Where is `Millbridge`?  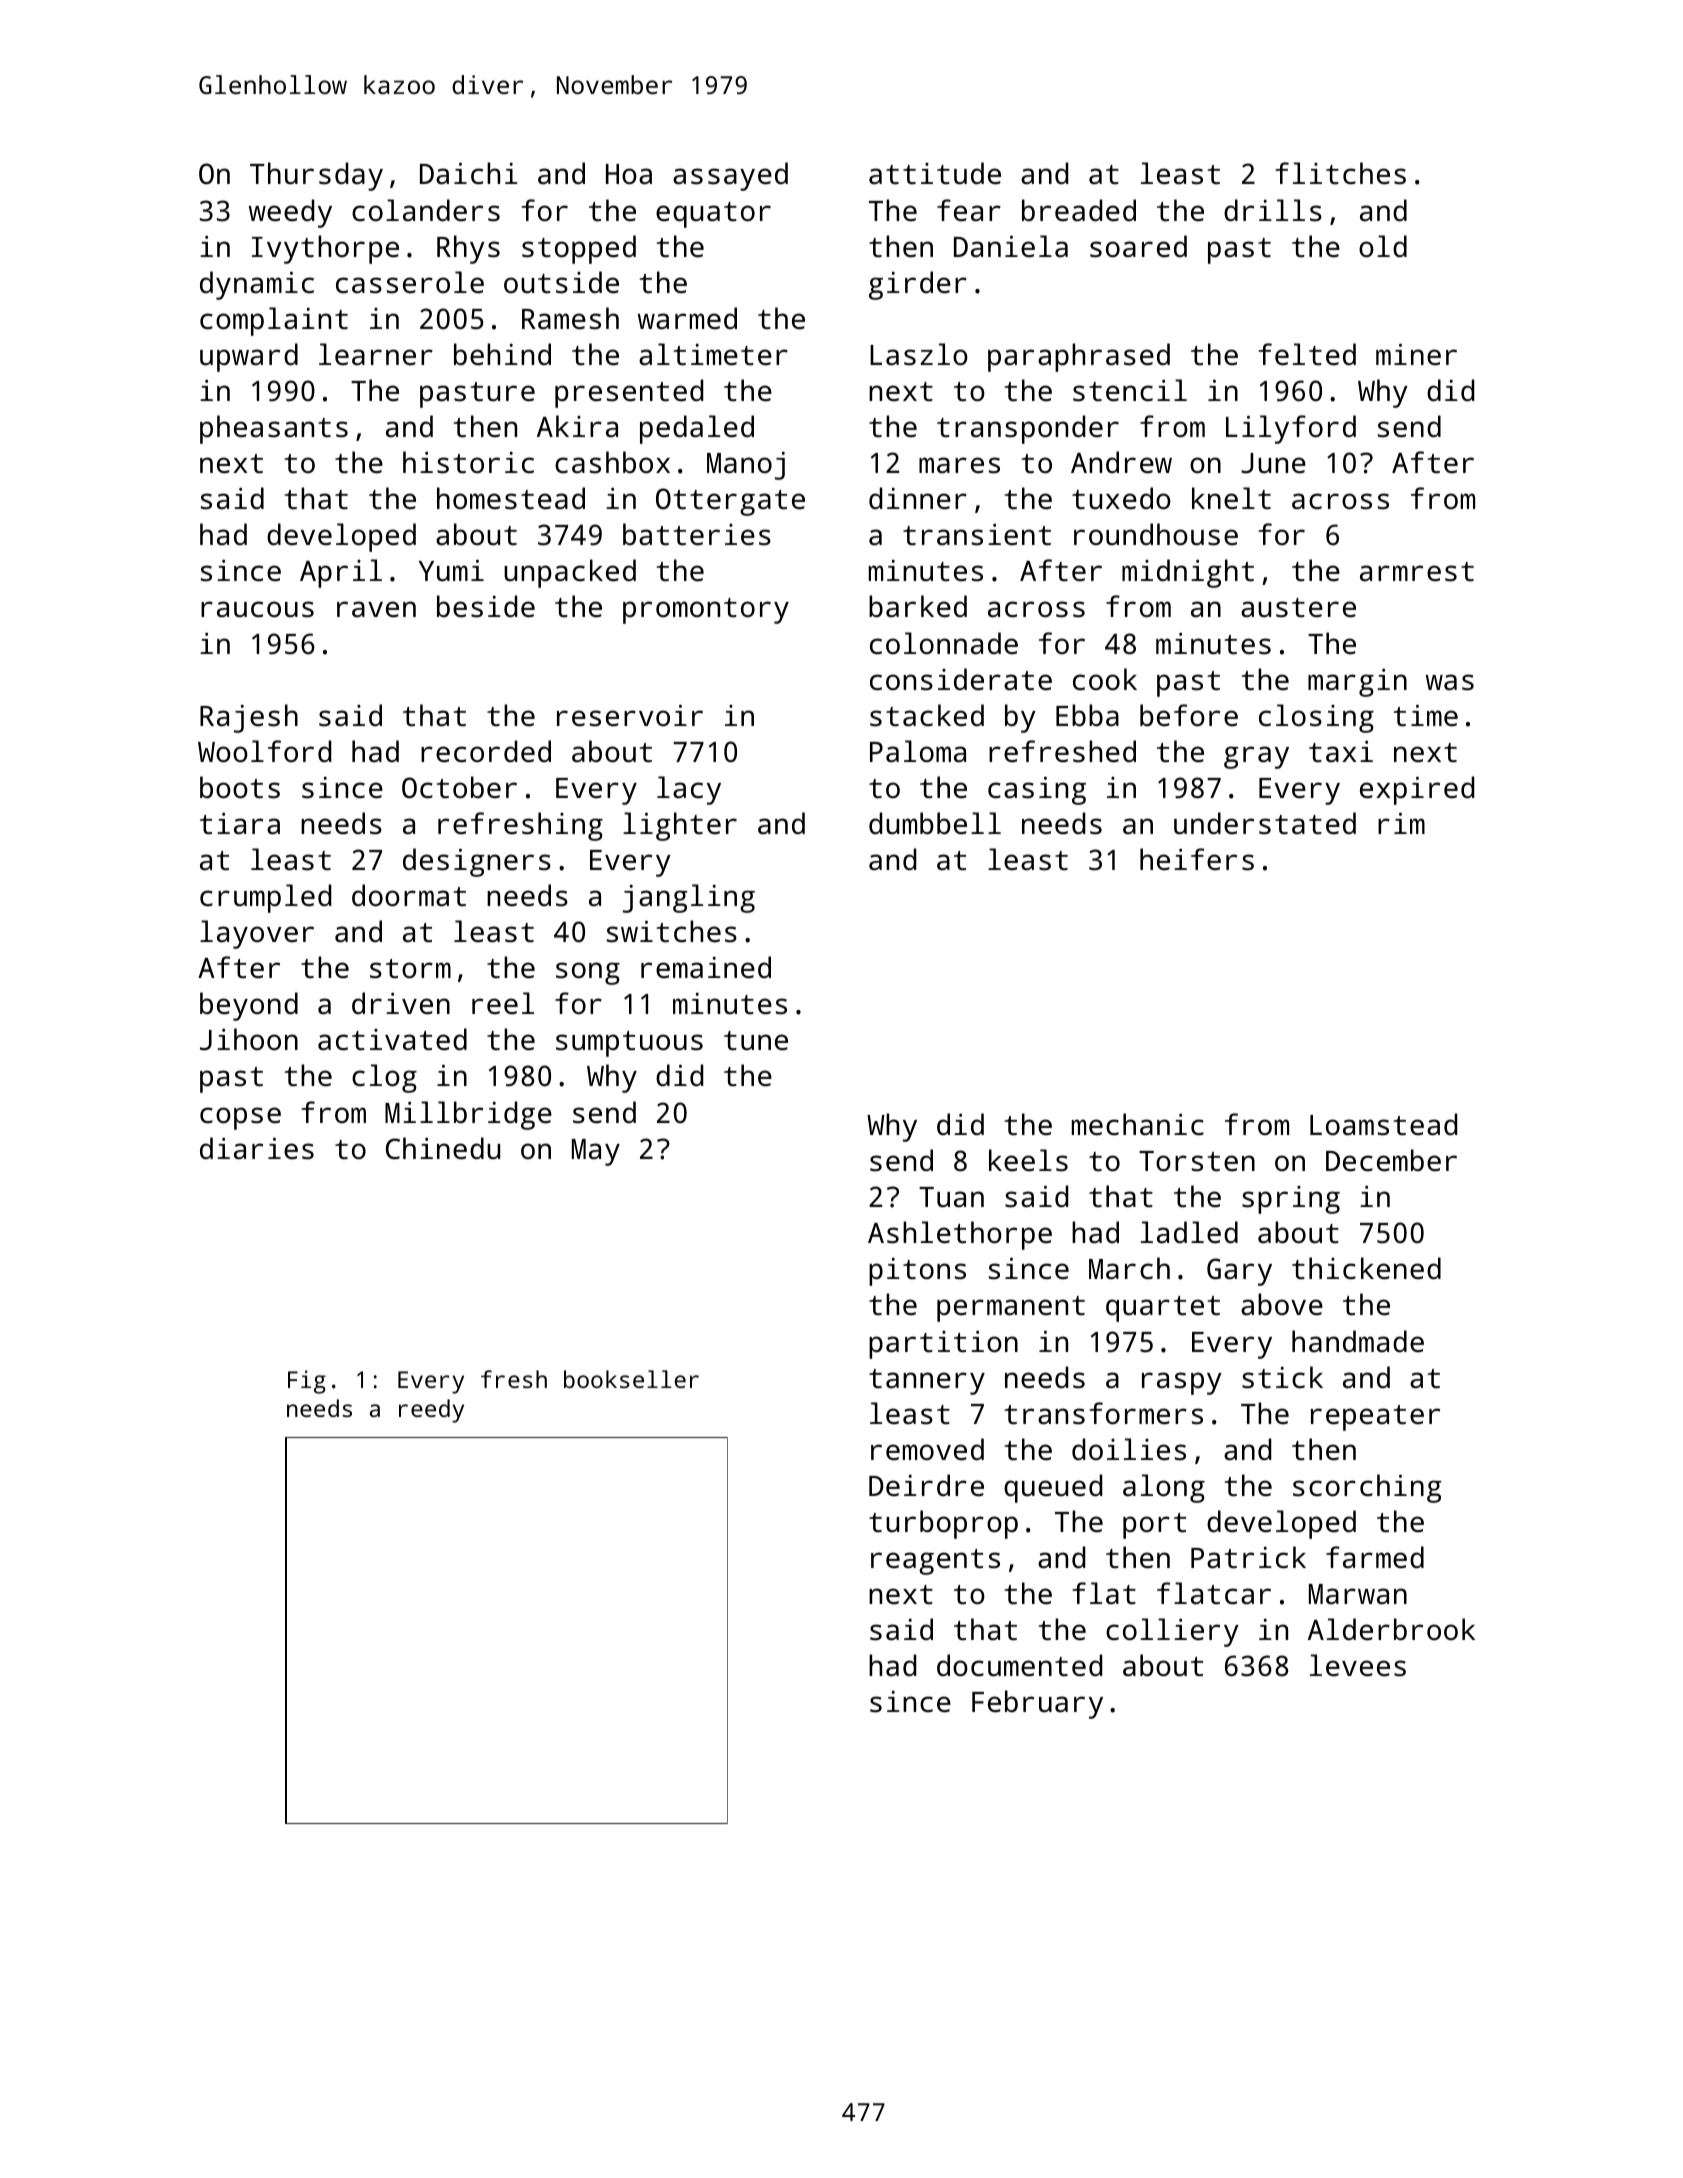 Millbridge is located at coordinates (468, 1115).
